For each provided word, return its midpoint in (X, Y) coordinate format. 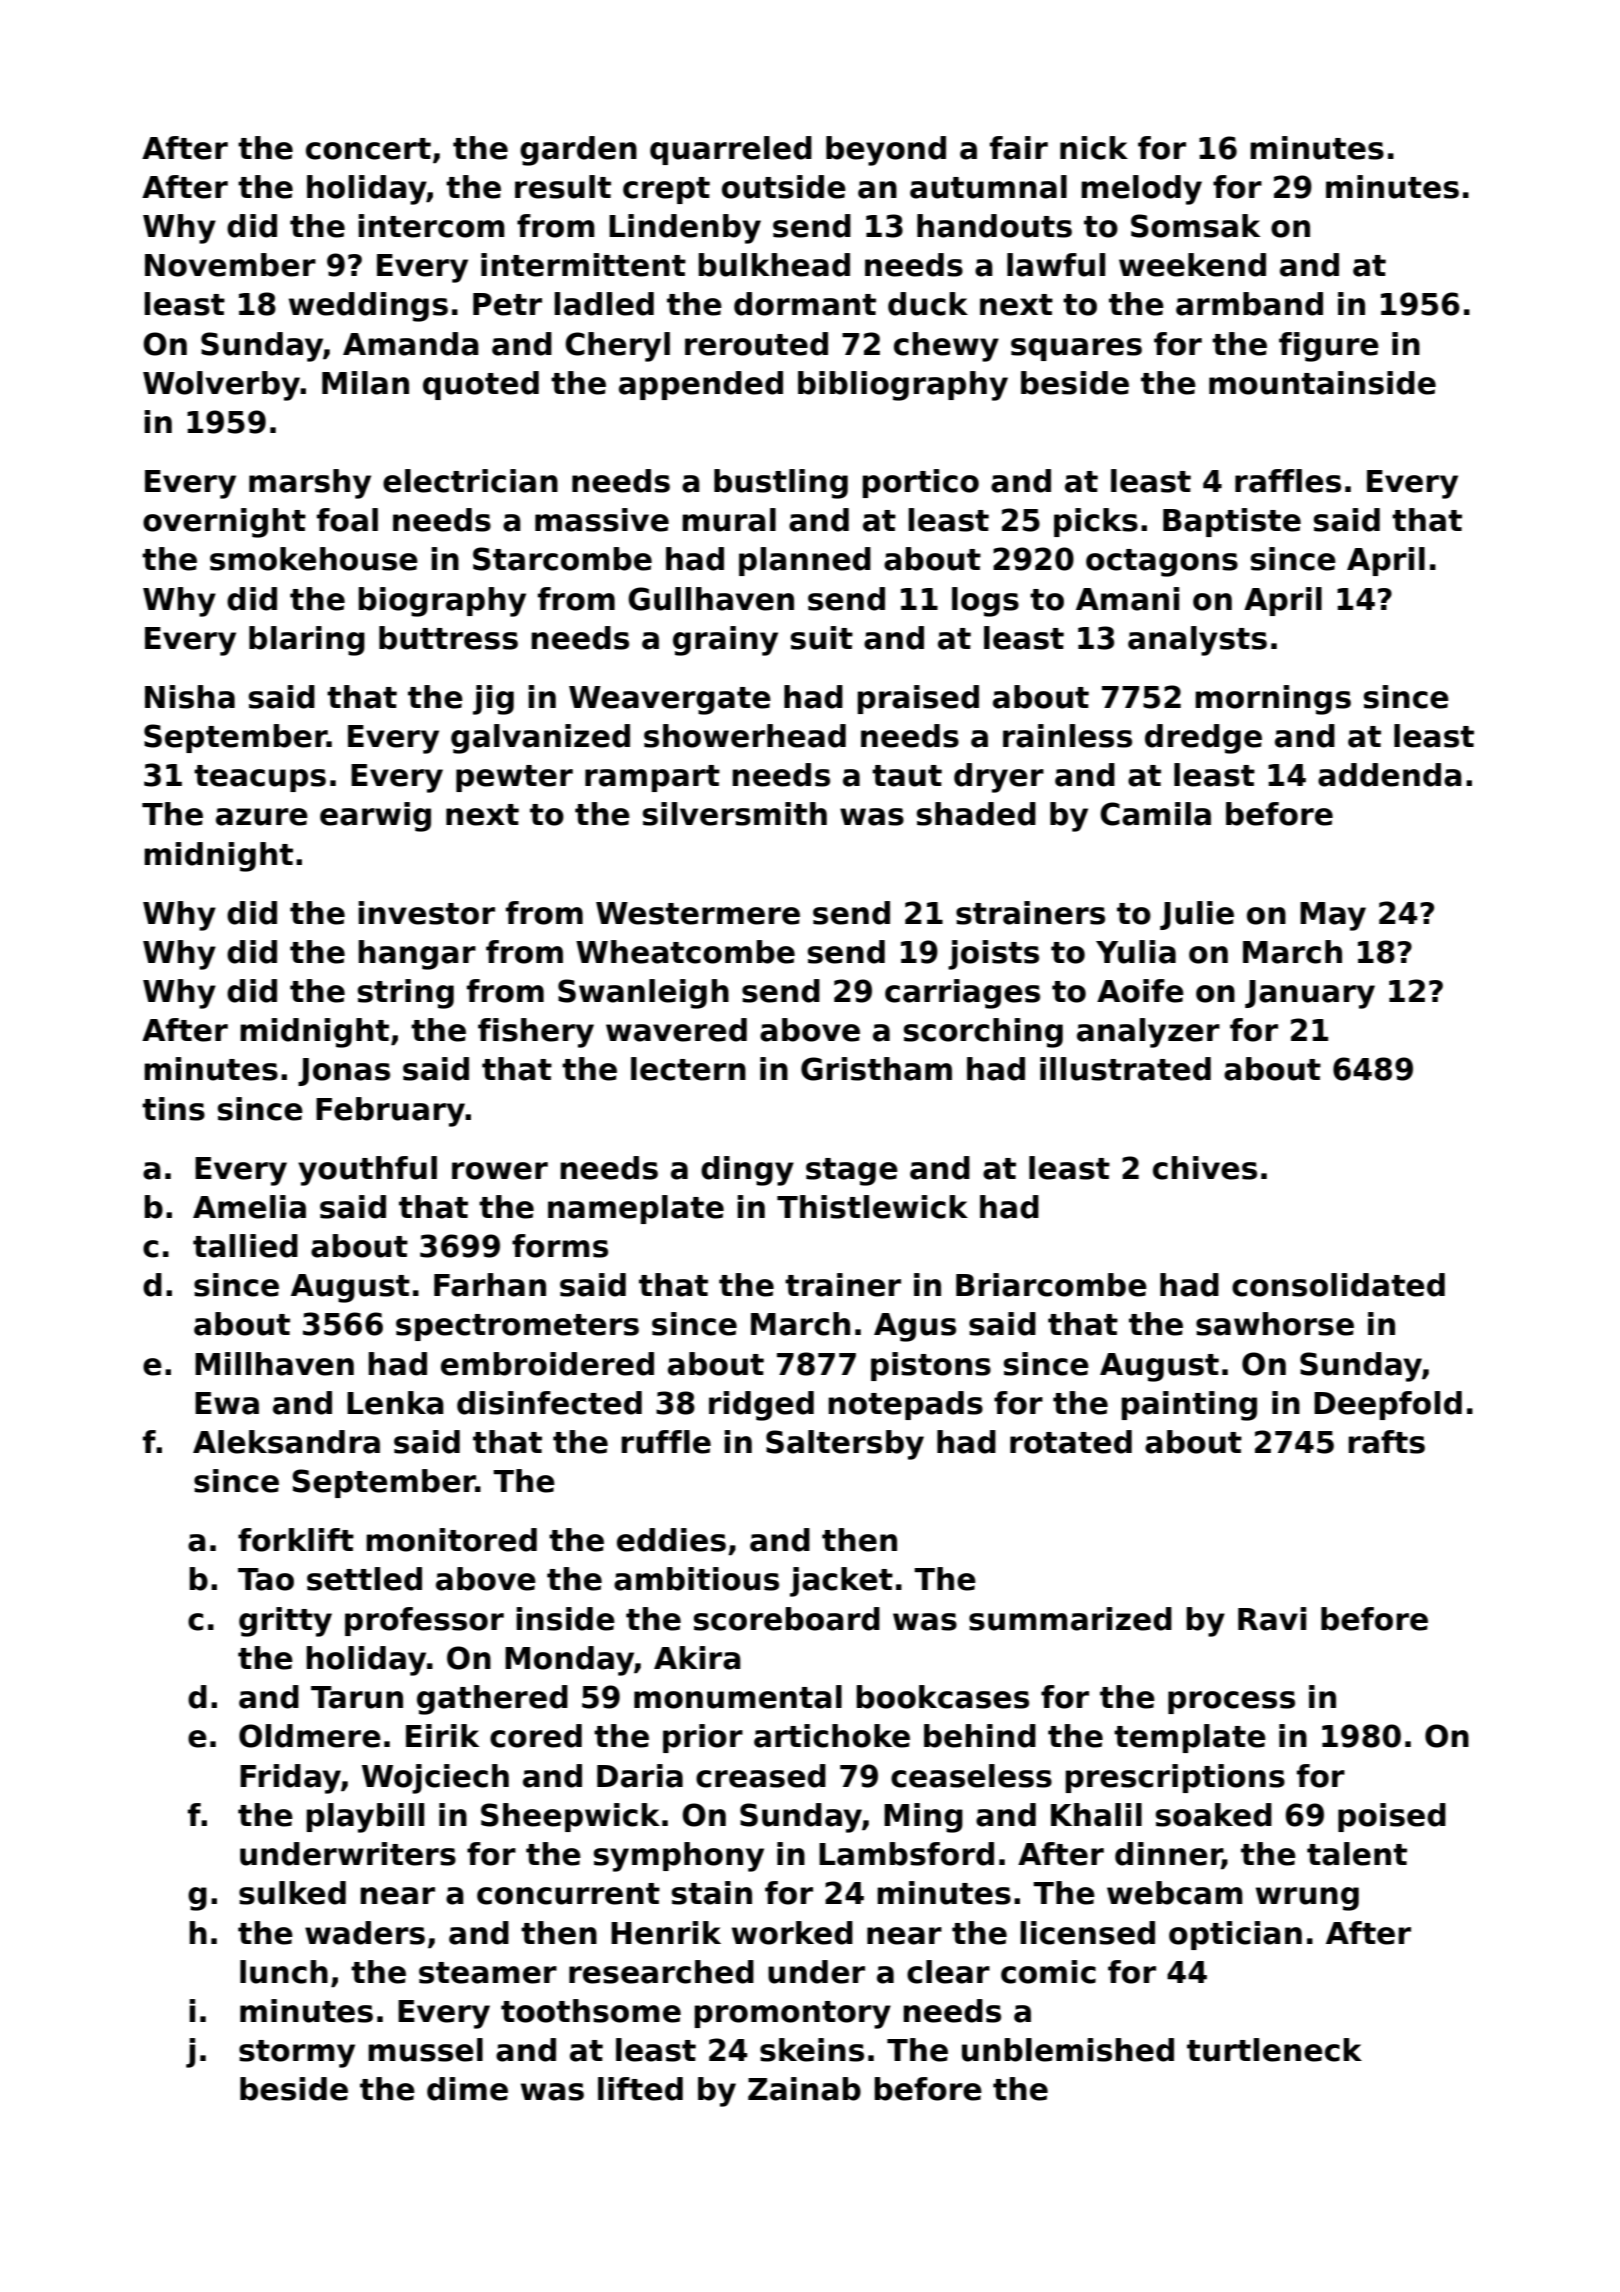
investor (426, 913)
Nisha (190, 697)
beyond (886, 151)
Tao (266, 1579)
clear (948, 1972)
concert (368, 149)
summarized (1070, 1619)
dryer (999, 778)
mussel (425, 2050)
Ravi (1272, 1619)
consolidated (1338, 1285)
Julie (1197, 915)
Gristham (876, 1069)
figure (1329, 347)
